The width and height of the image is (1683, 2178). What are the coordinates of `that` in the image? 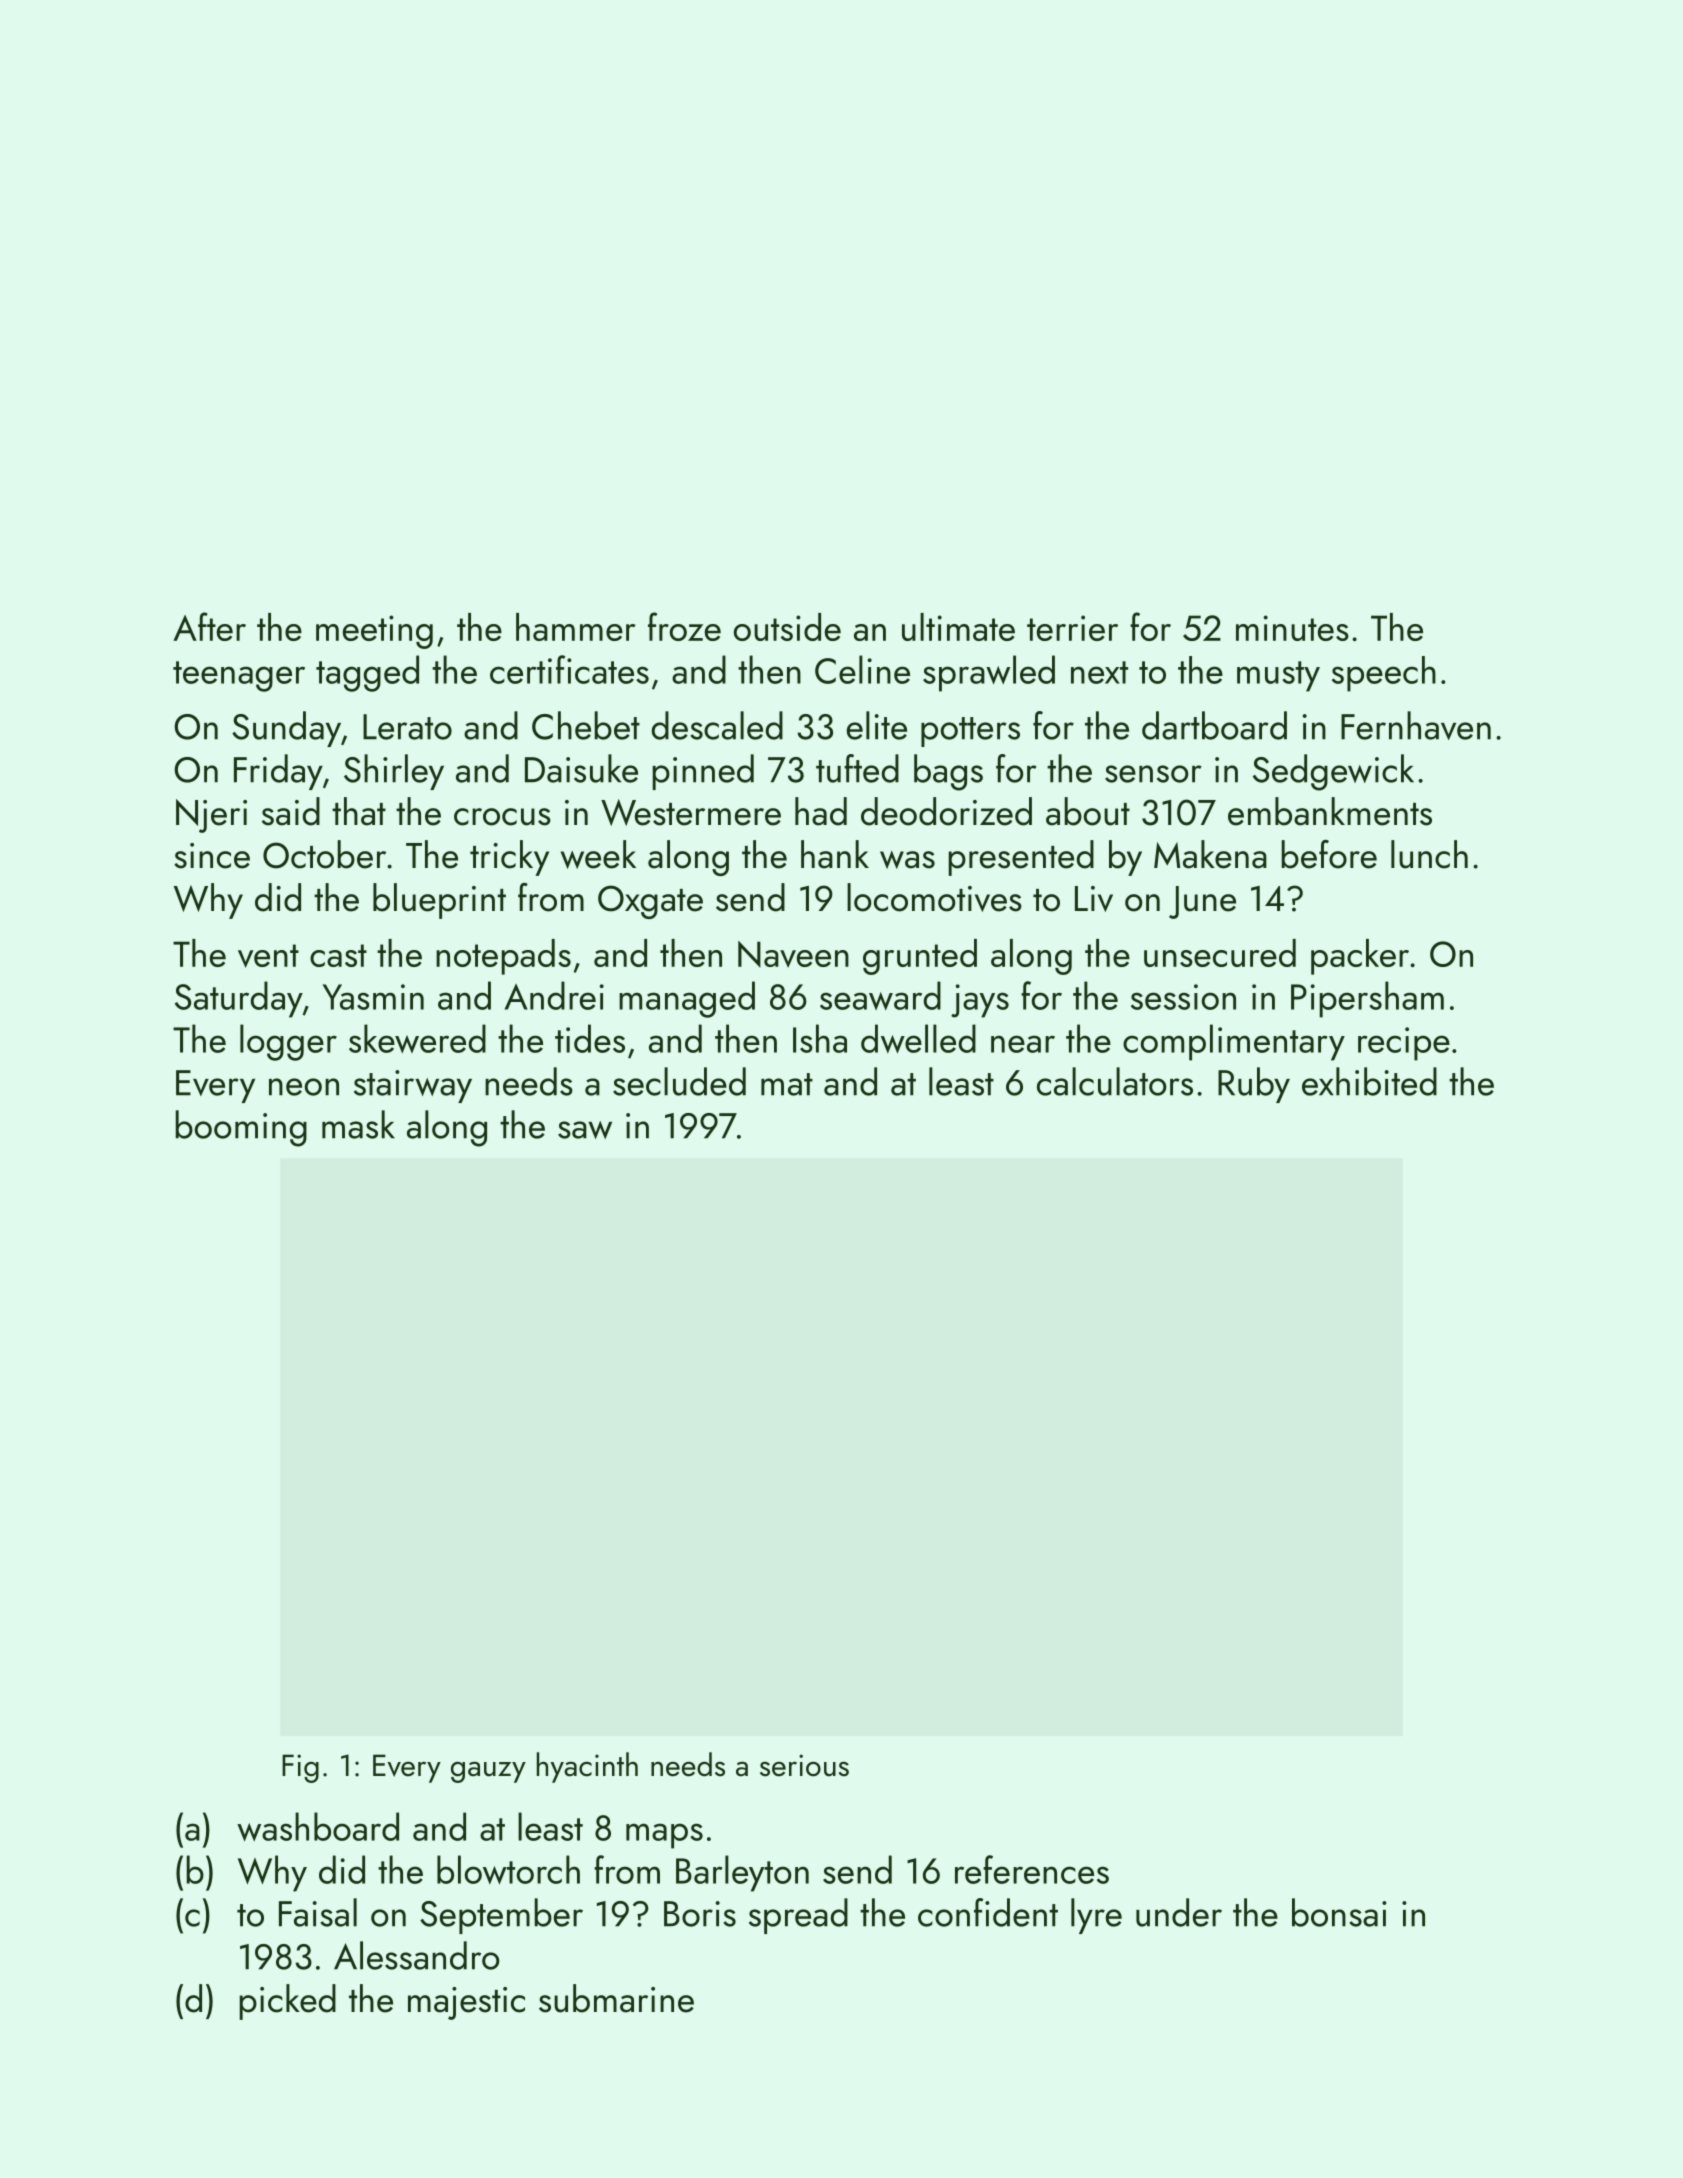 It's located at (359, 811).
